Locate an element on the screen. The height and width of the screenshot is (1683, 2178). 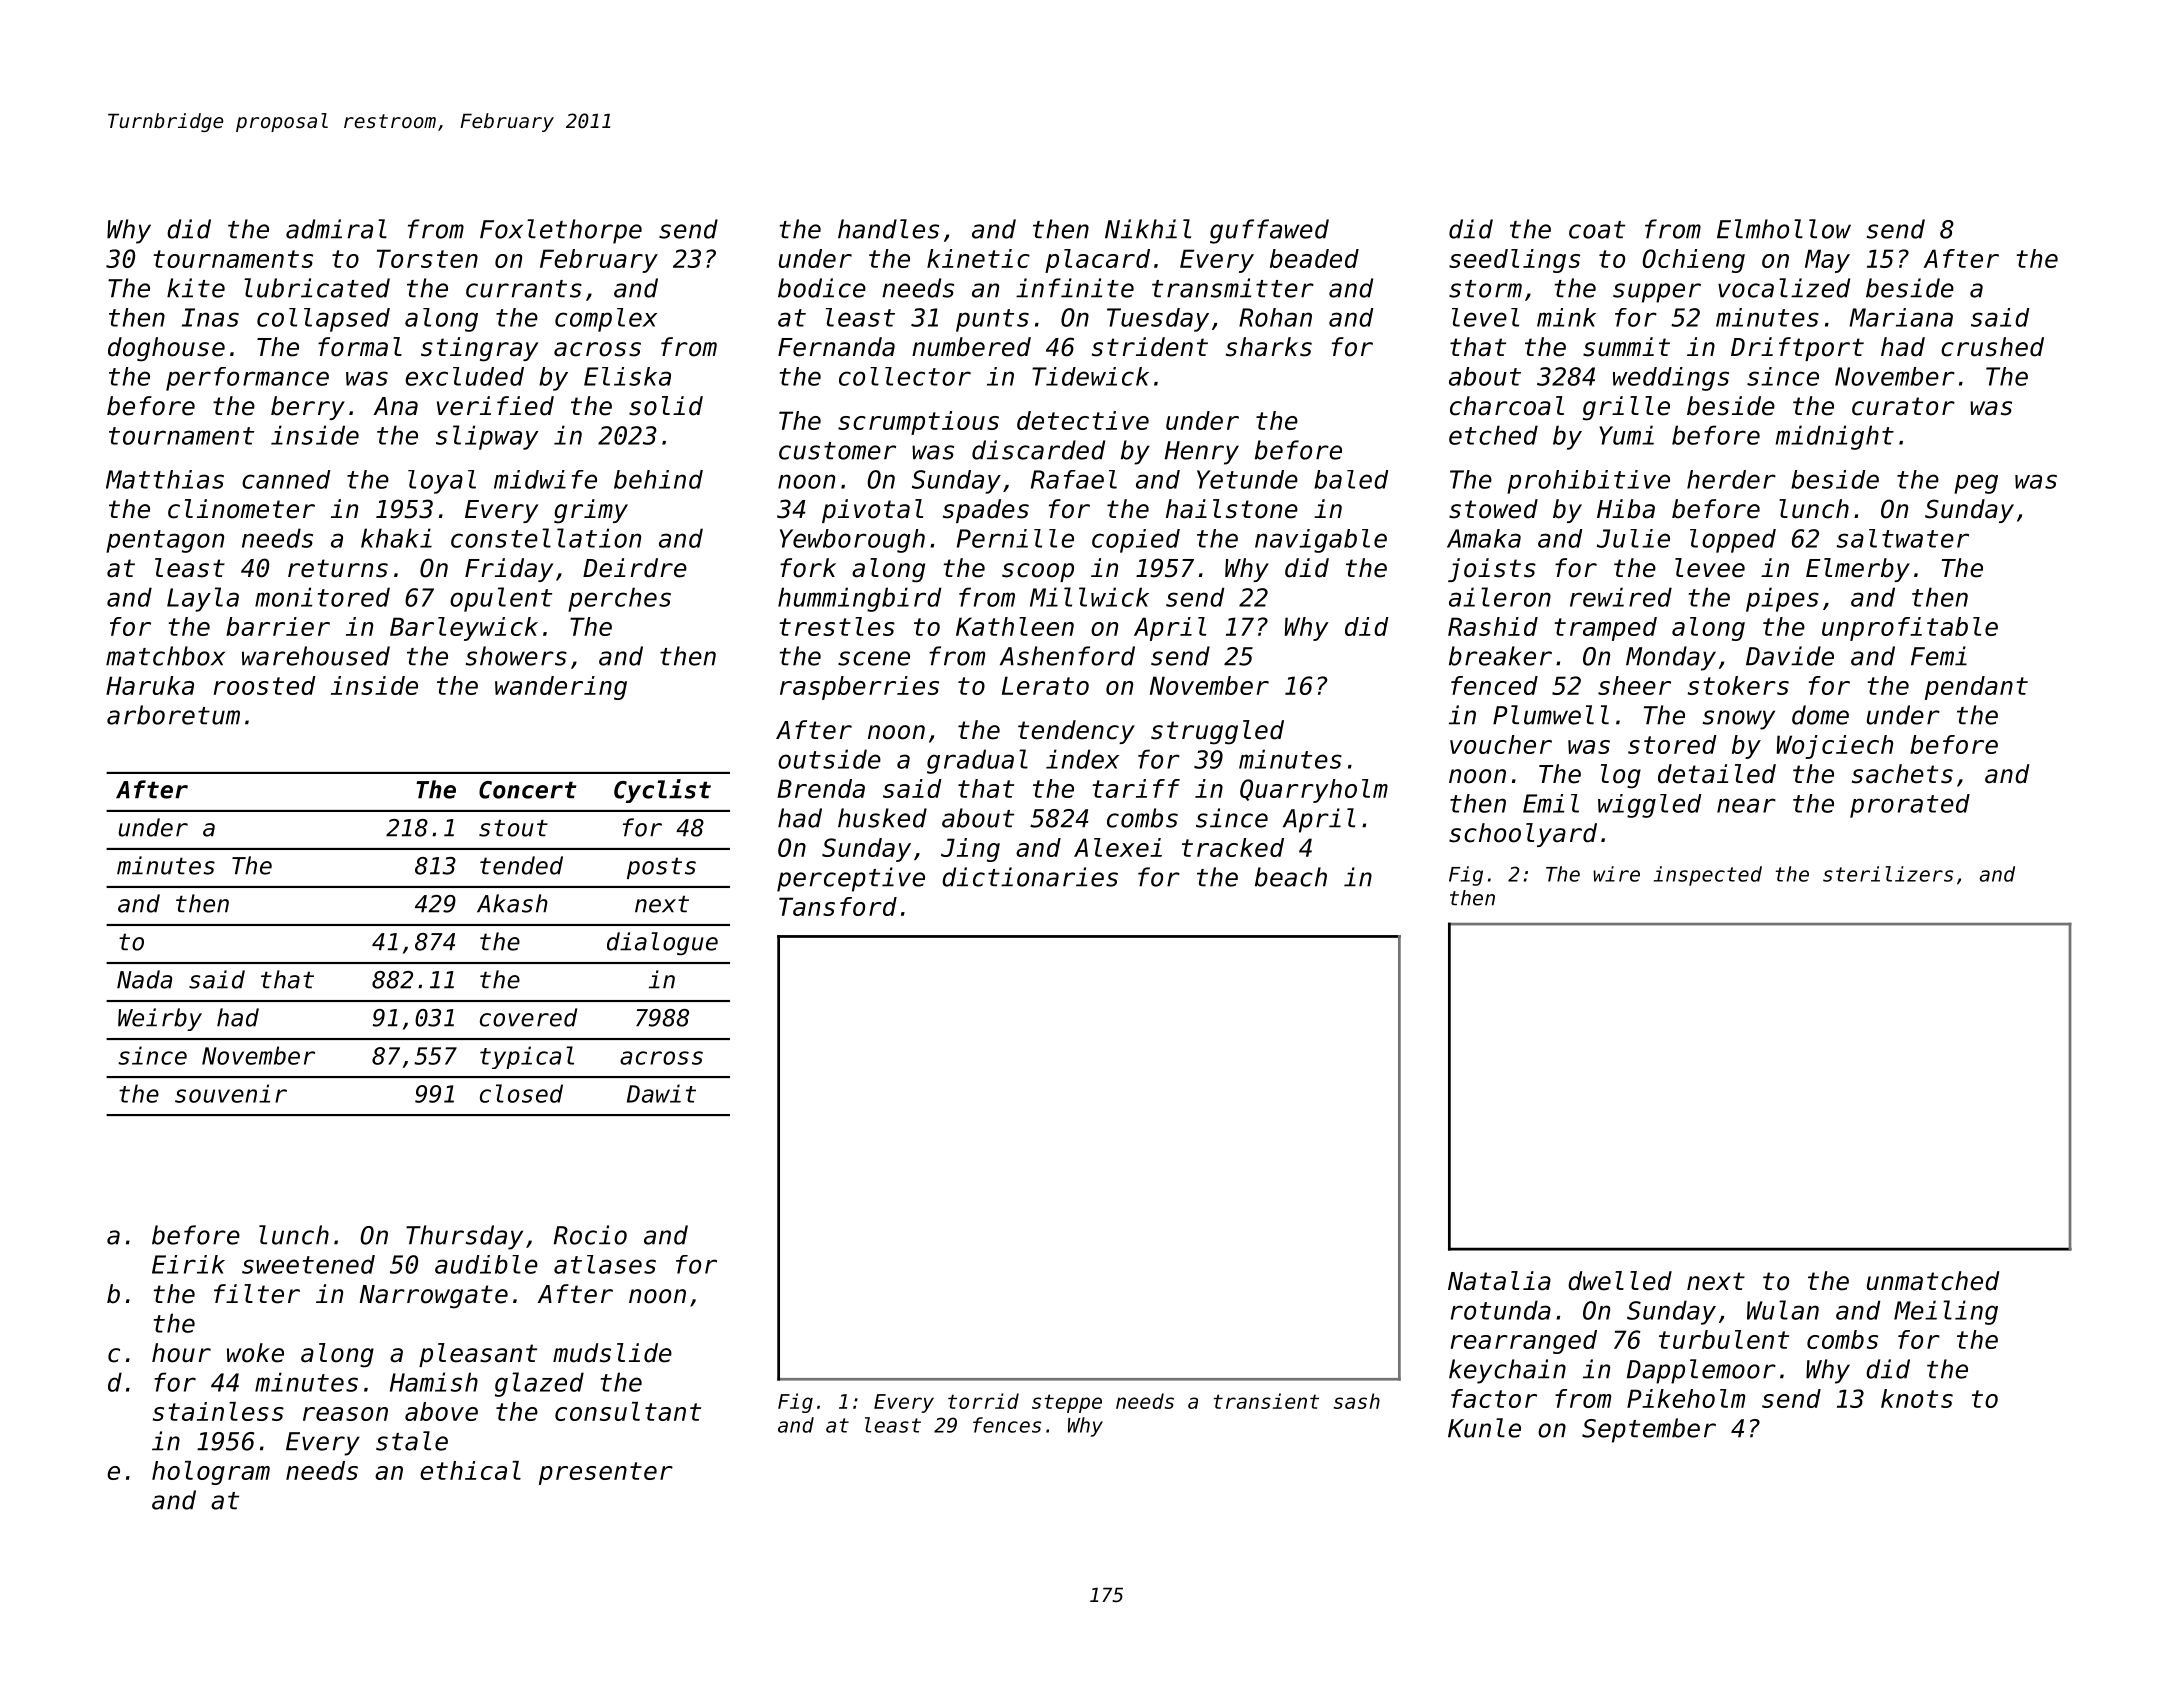
currants is located at coordinates (524, 289).
